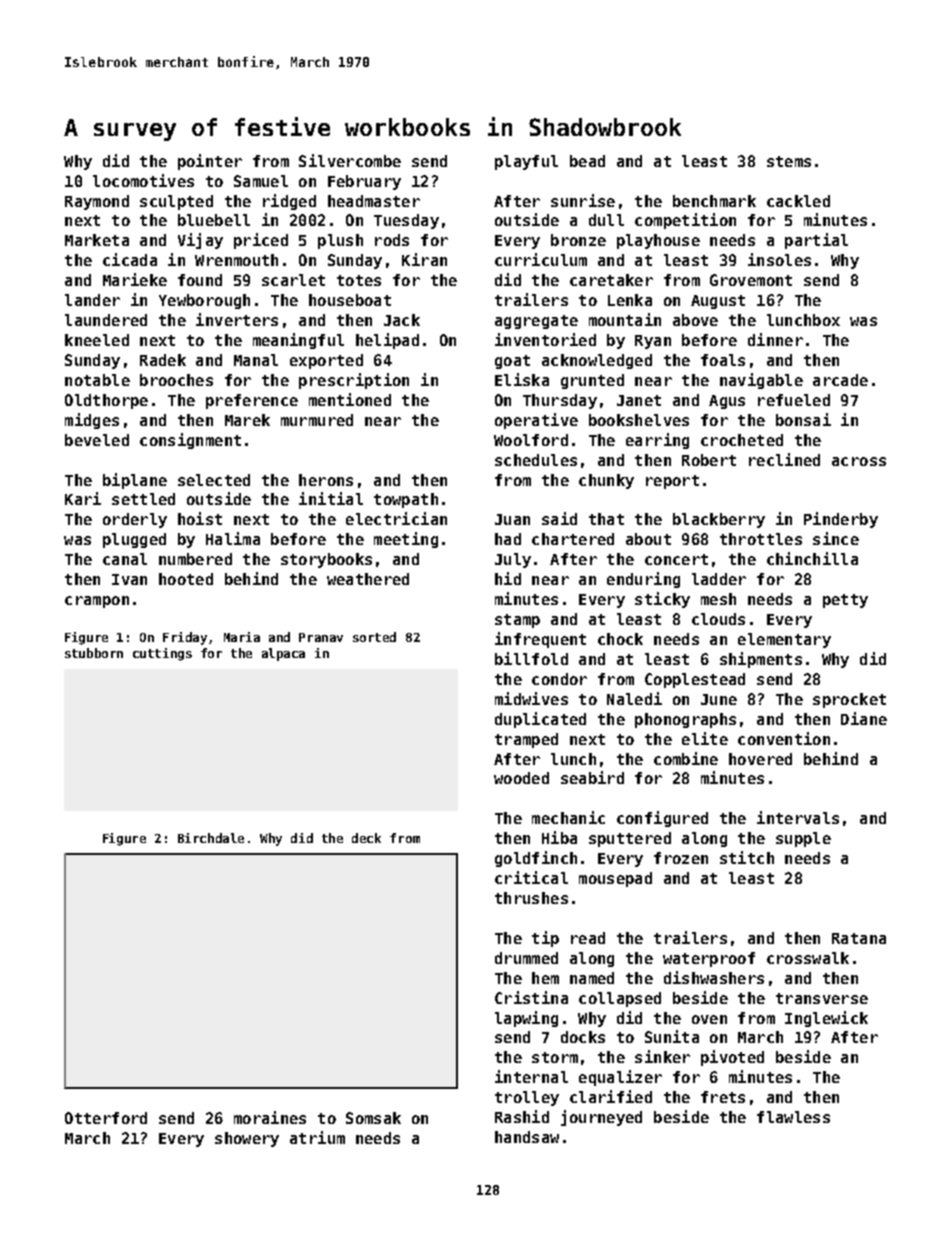 The image size is (952, 1233). Describe the element at coordinates (826, 1019) in the document. I see `Inglewick` at that location.
